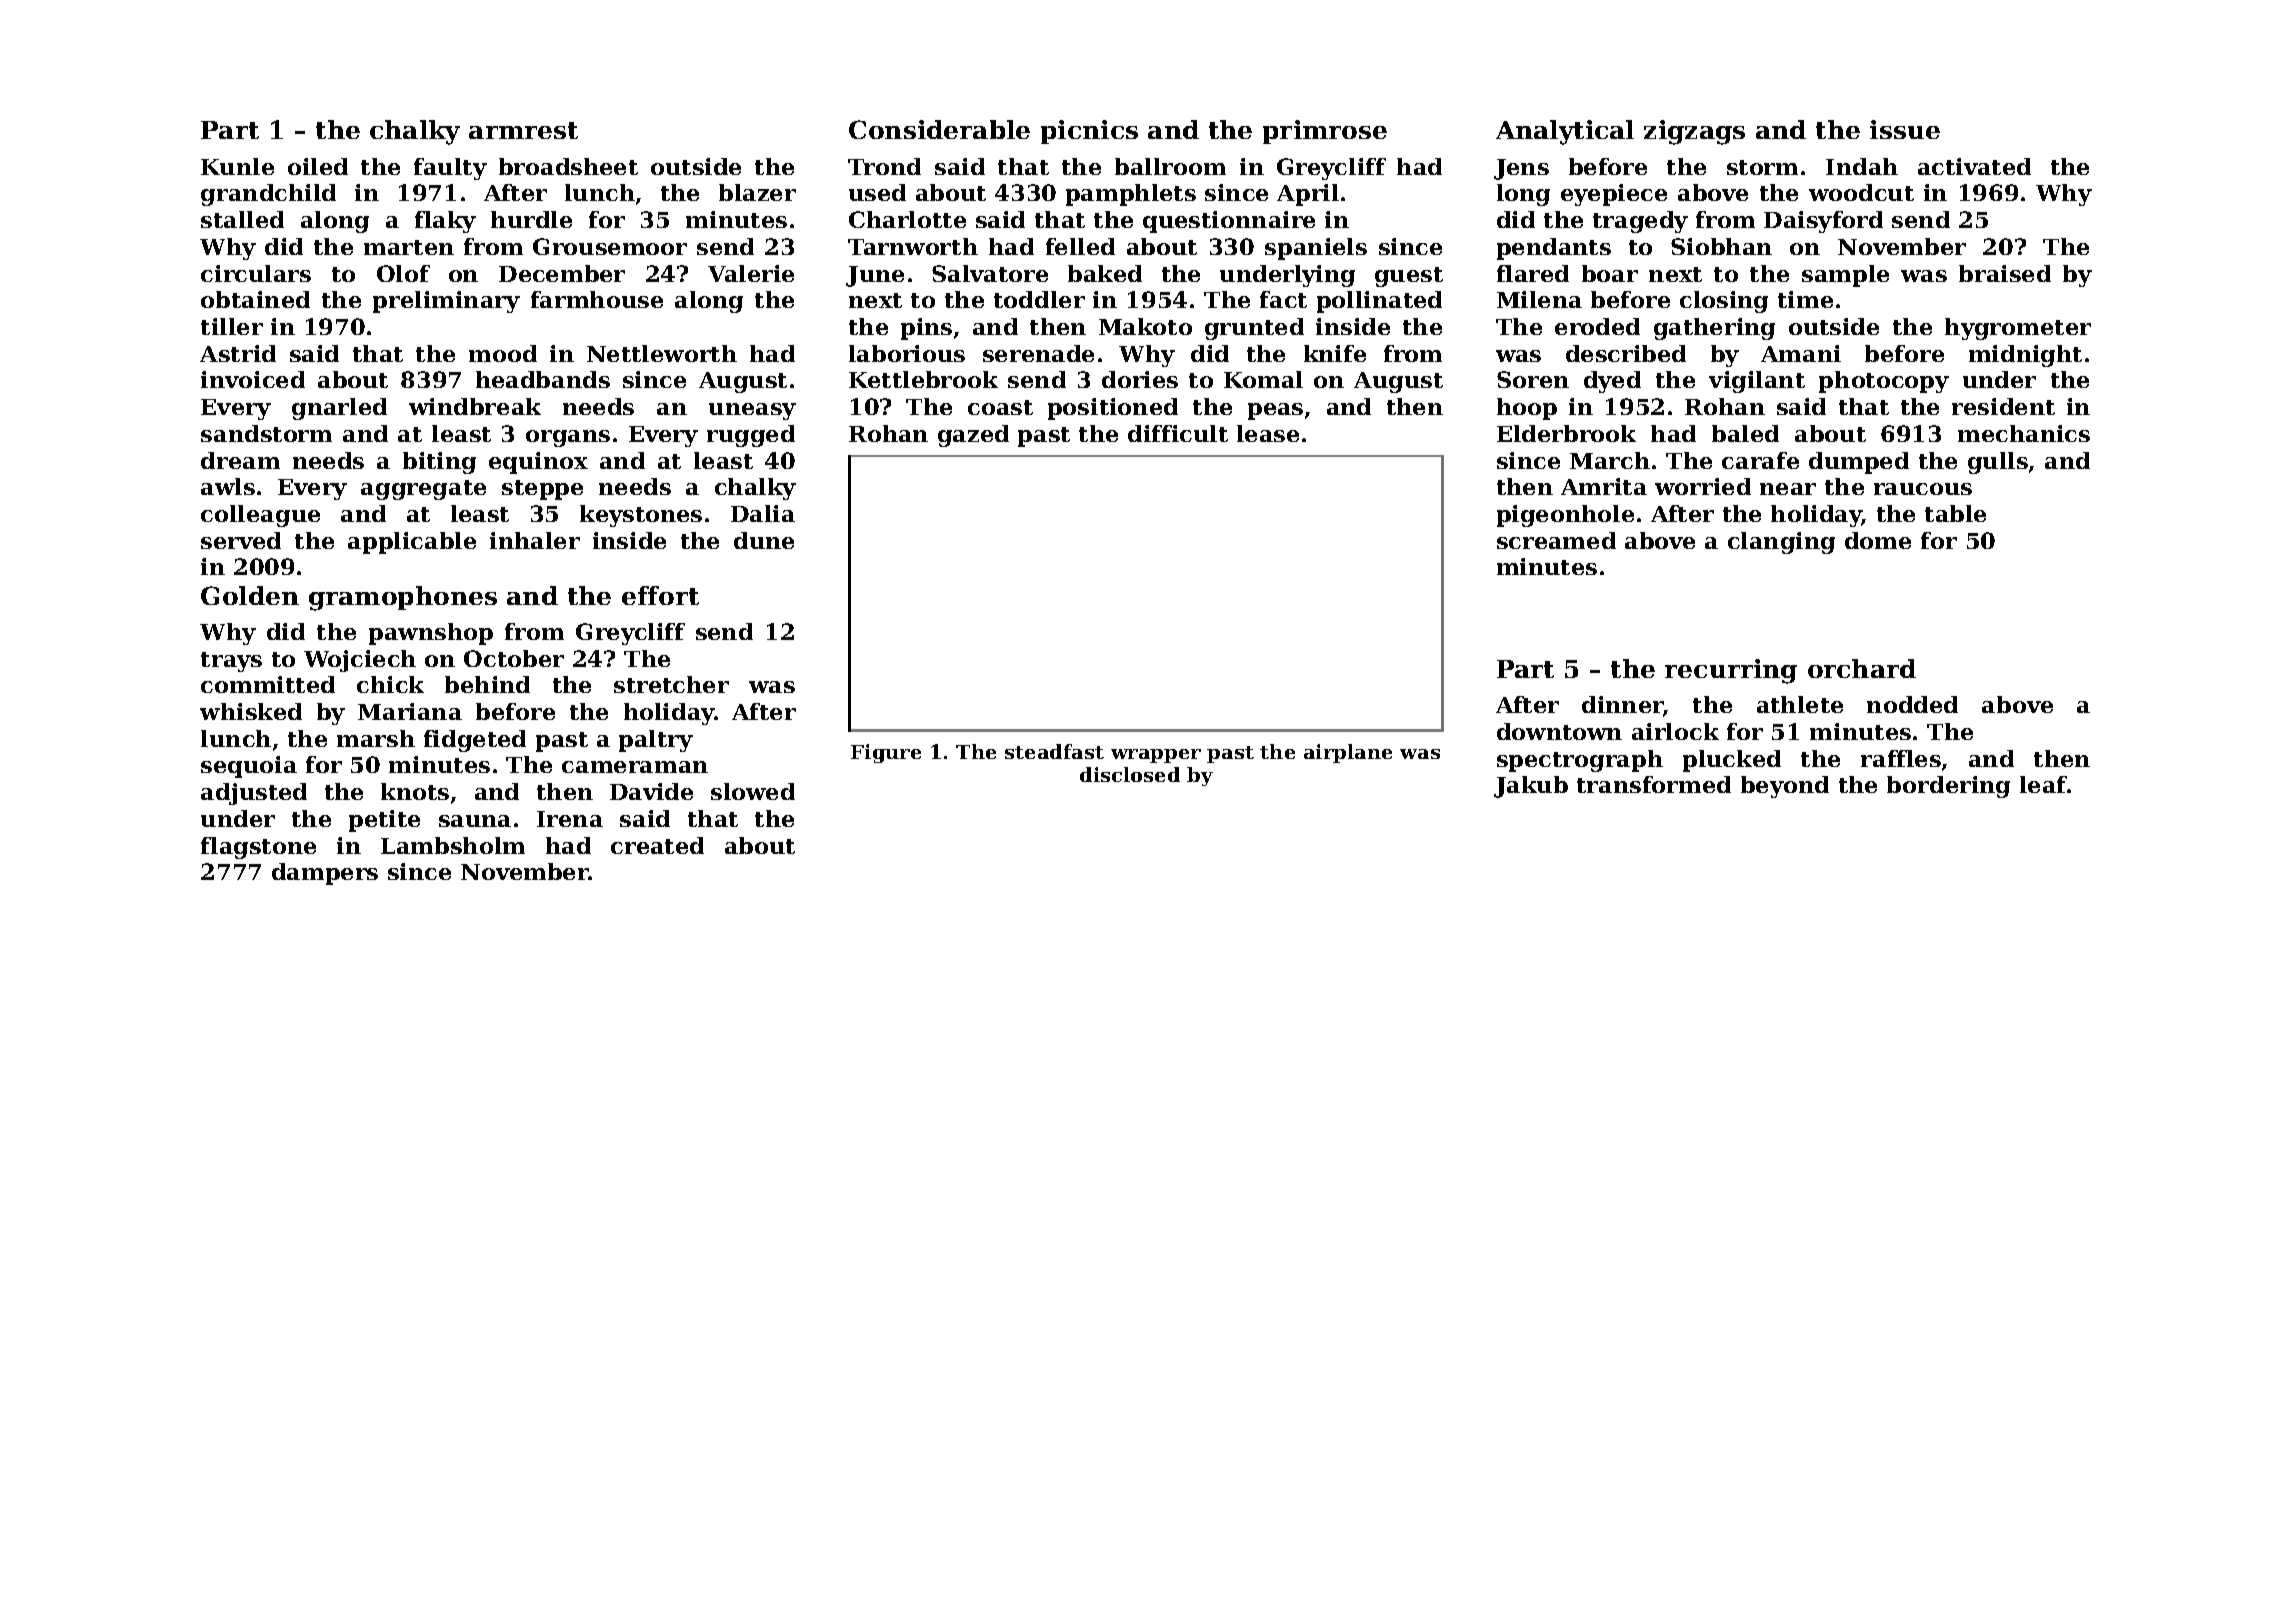  What do you see at coordinates (255, 299) in the page?
I see `obtained` at bounding box center [255, 299].
